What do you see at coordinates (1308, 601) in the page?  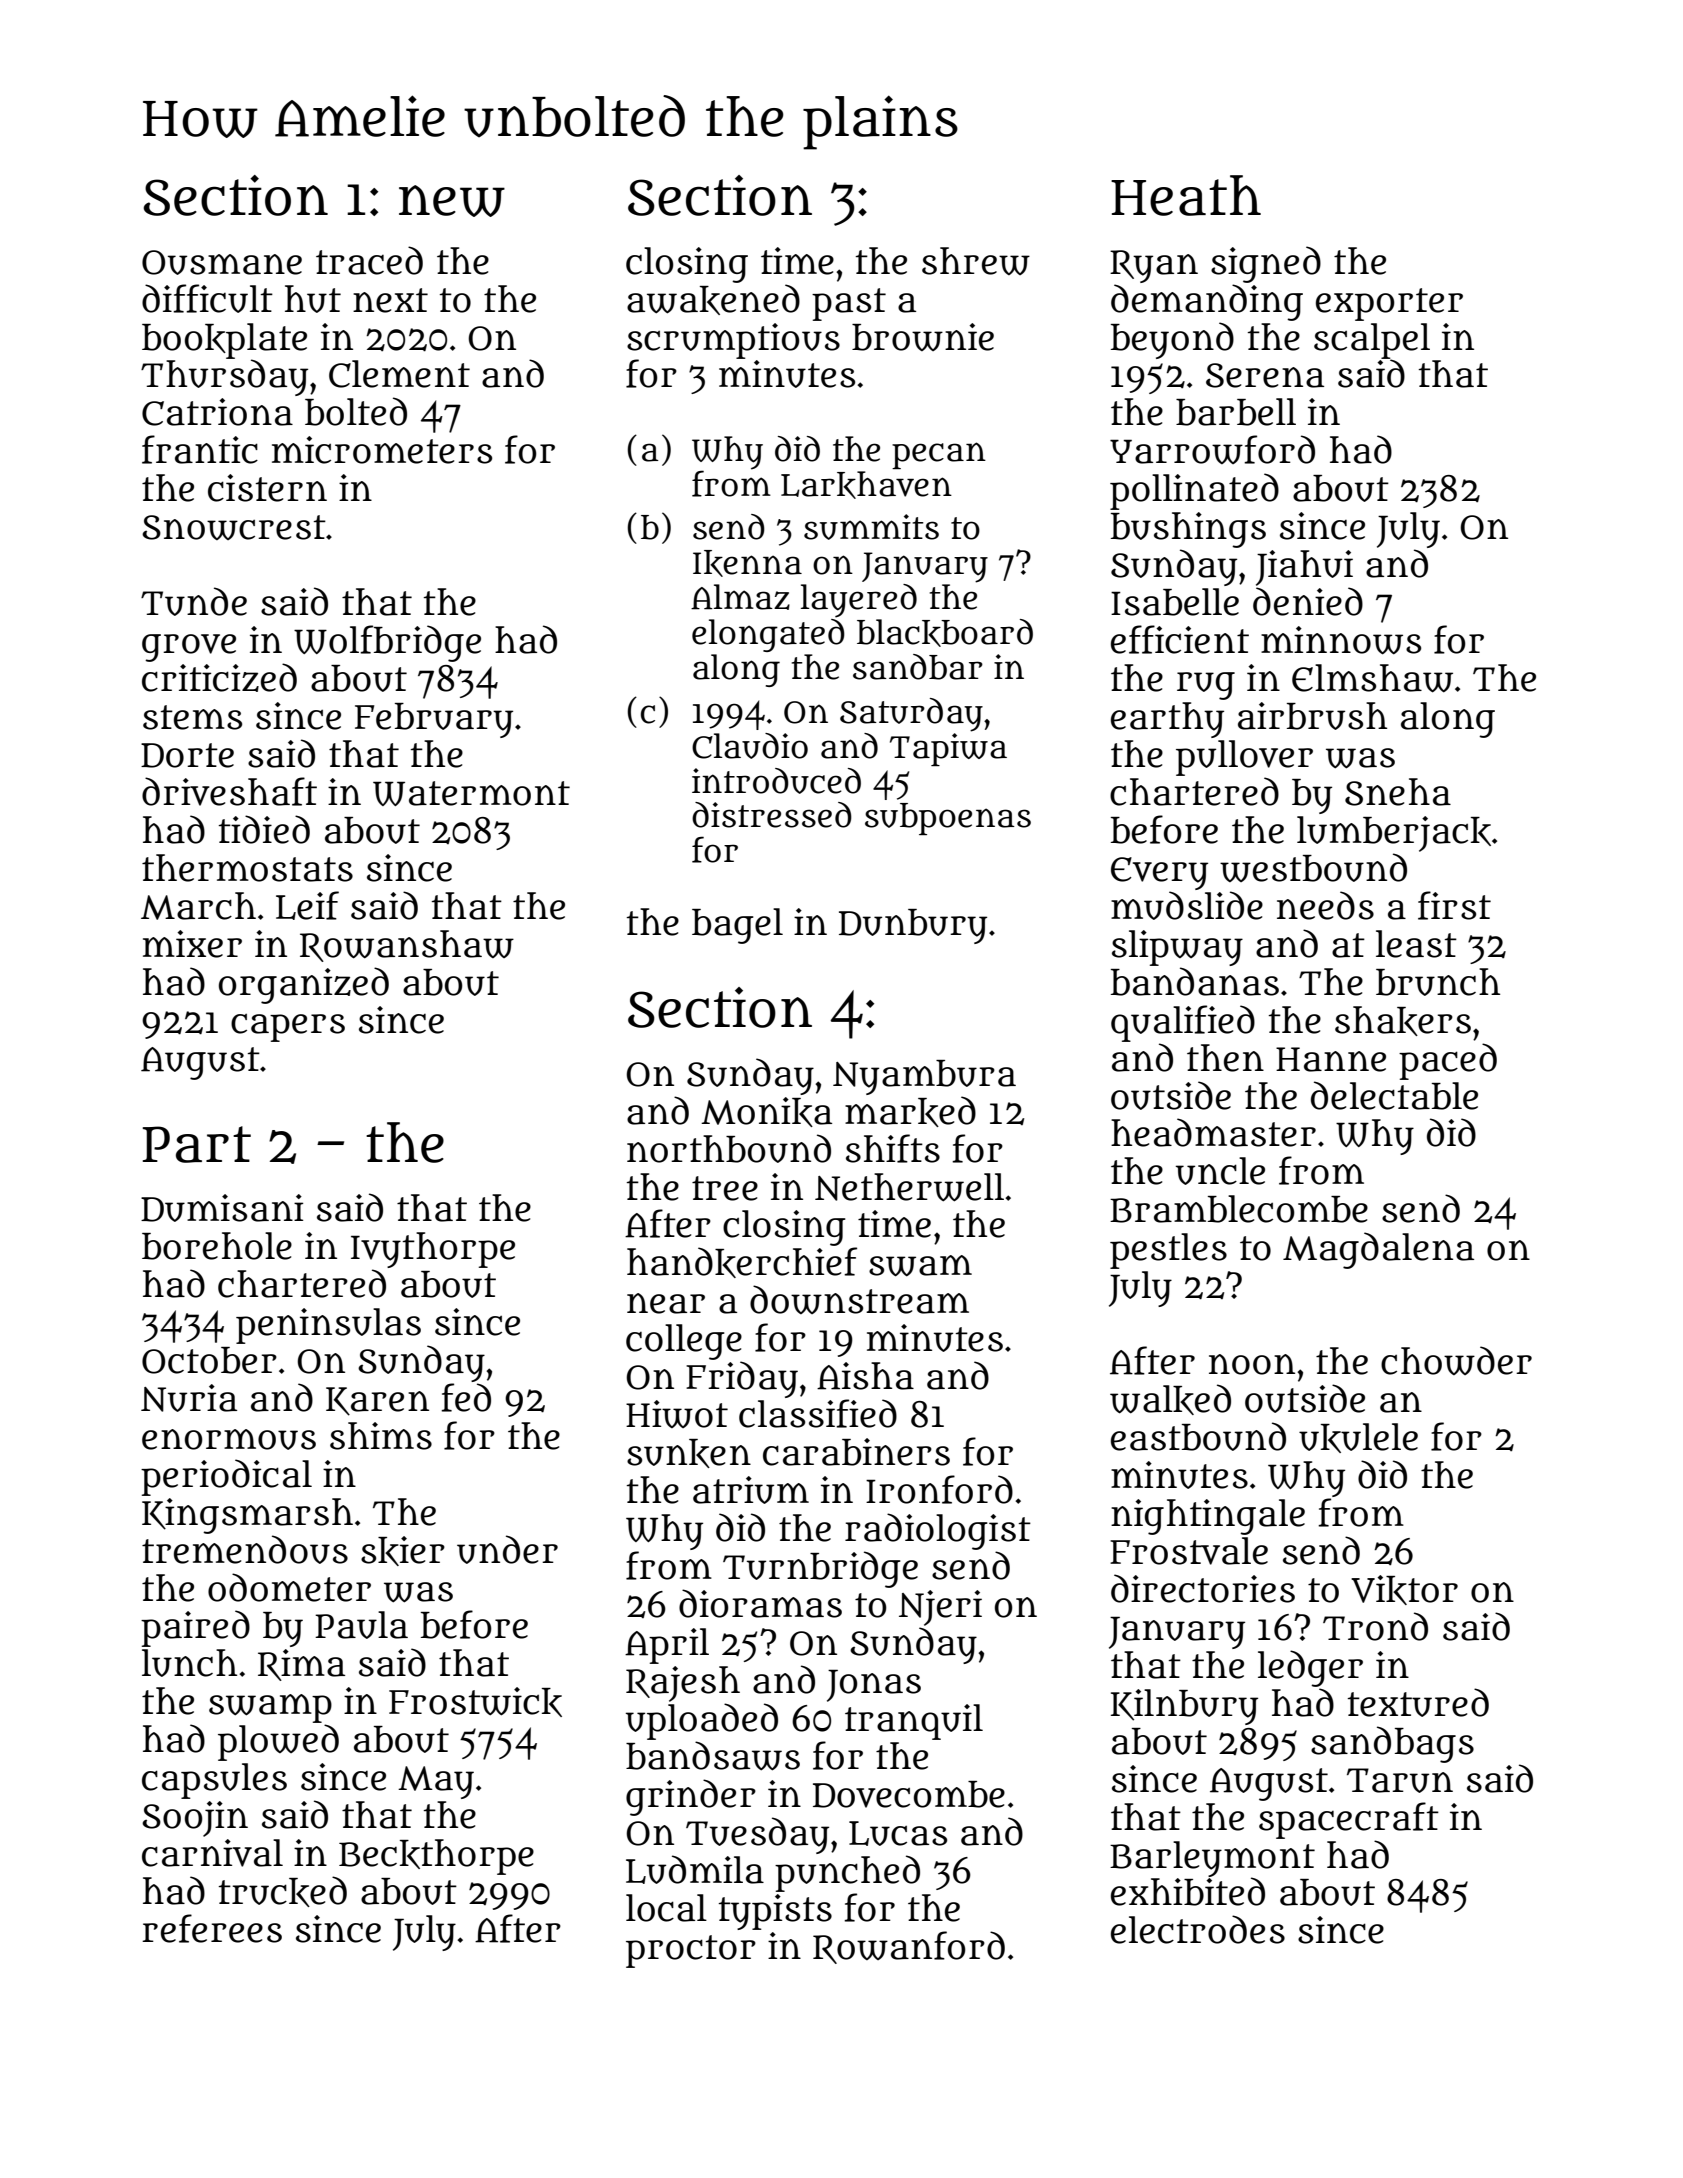 I see `denied` at bounding box center [1308, 601].
